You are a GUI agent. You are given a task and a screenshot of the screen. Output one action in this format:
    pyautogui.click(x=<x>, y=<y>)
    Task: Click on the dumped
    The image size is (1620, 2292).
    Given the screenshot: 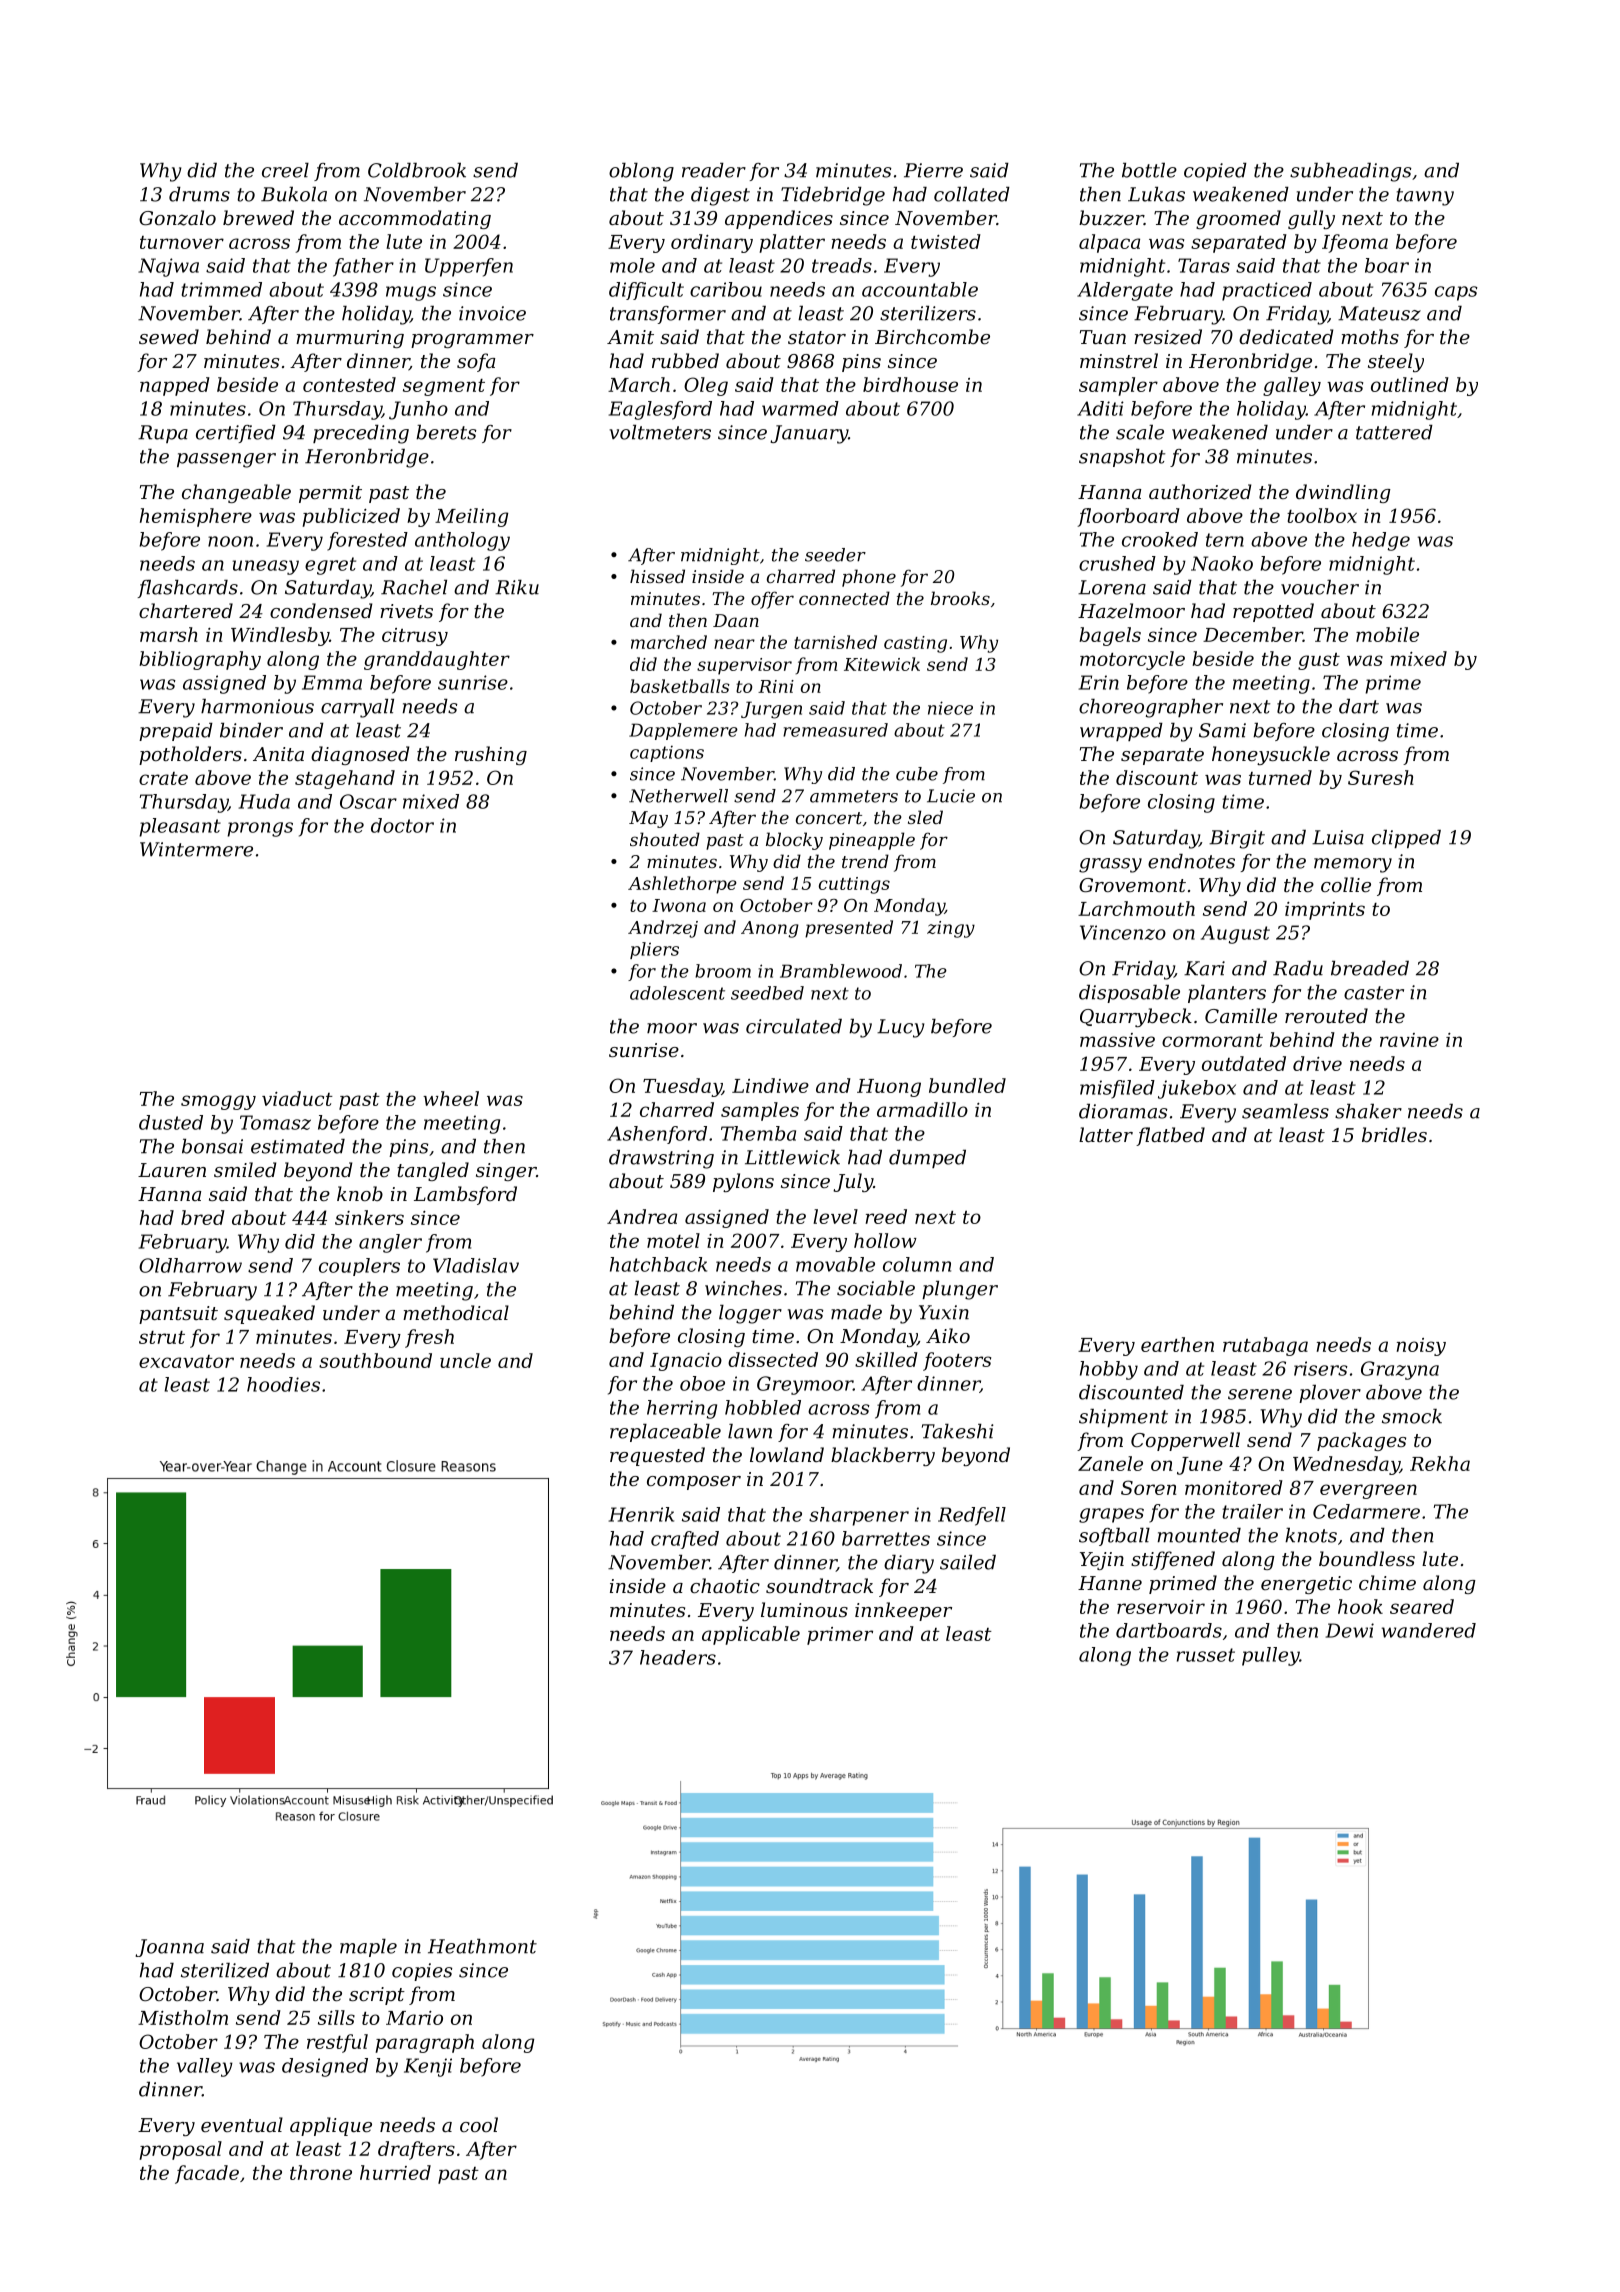 What is the action you would take?
    pyautogui.click(x=927, y=1159)
